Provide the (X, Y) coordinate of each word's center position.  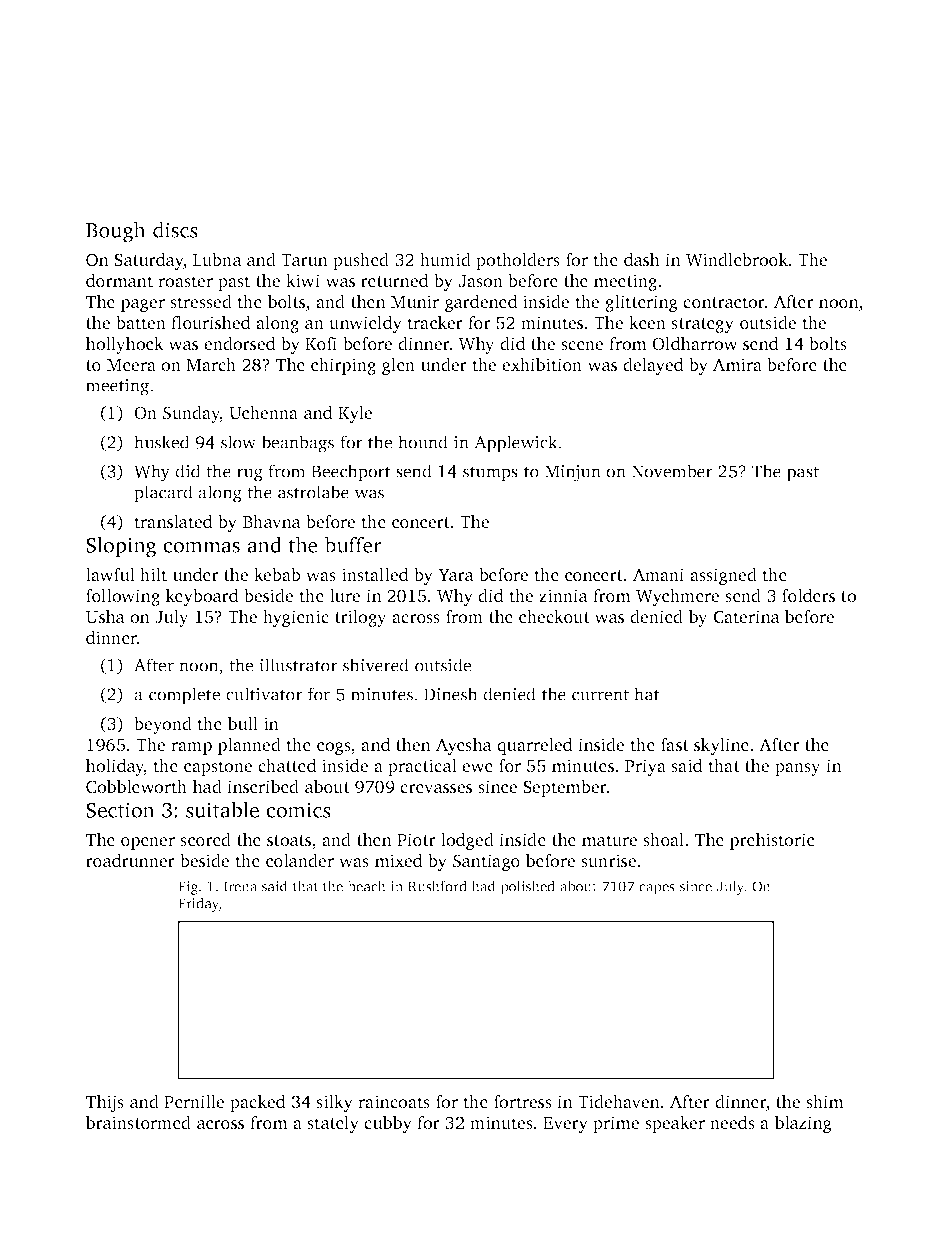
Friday (198, 904)
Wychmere (677, 597)
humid (445, 259)
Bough (116, 232)
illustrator (298, 665)
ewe (477, 767)
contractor (724, 302)
